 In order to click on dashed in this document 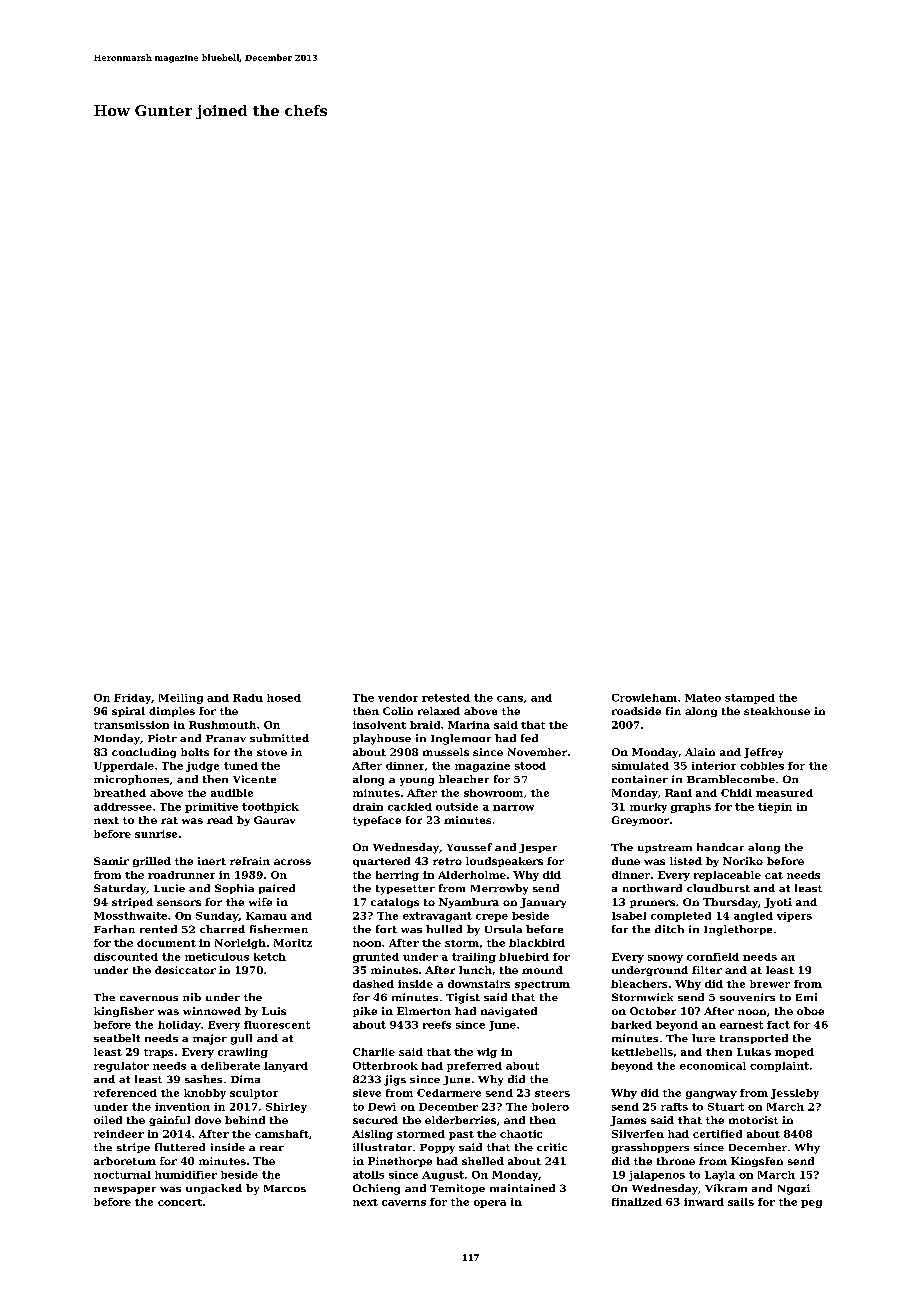, I will do `click(373, 984)`.
